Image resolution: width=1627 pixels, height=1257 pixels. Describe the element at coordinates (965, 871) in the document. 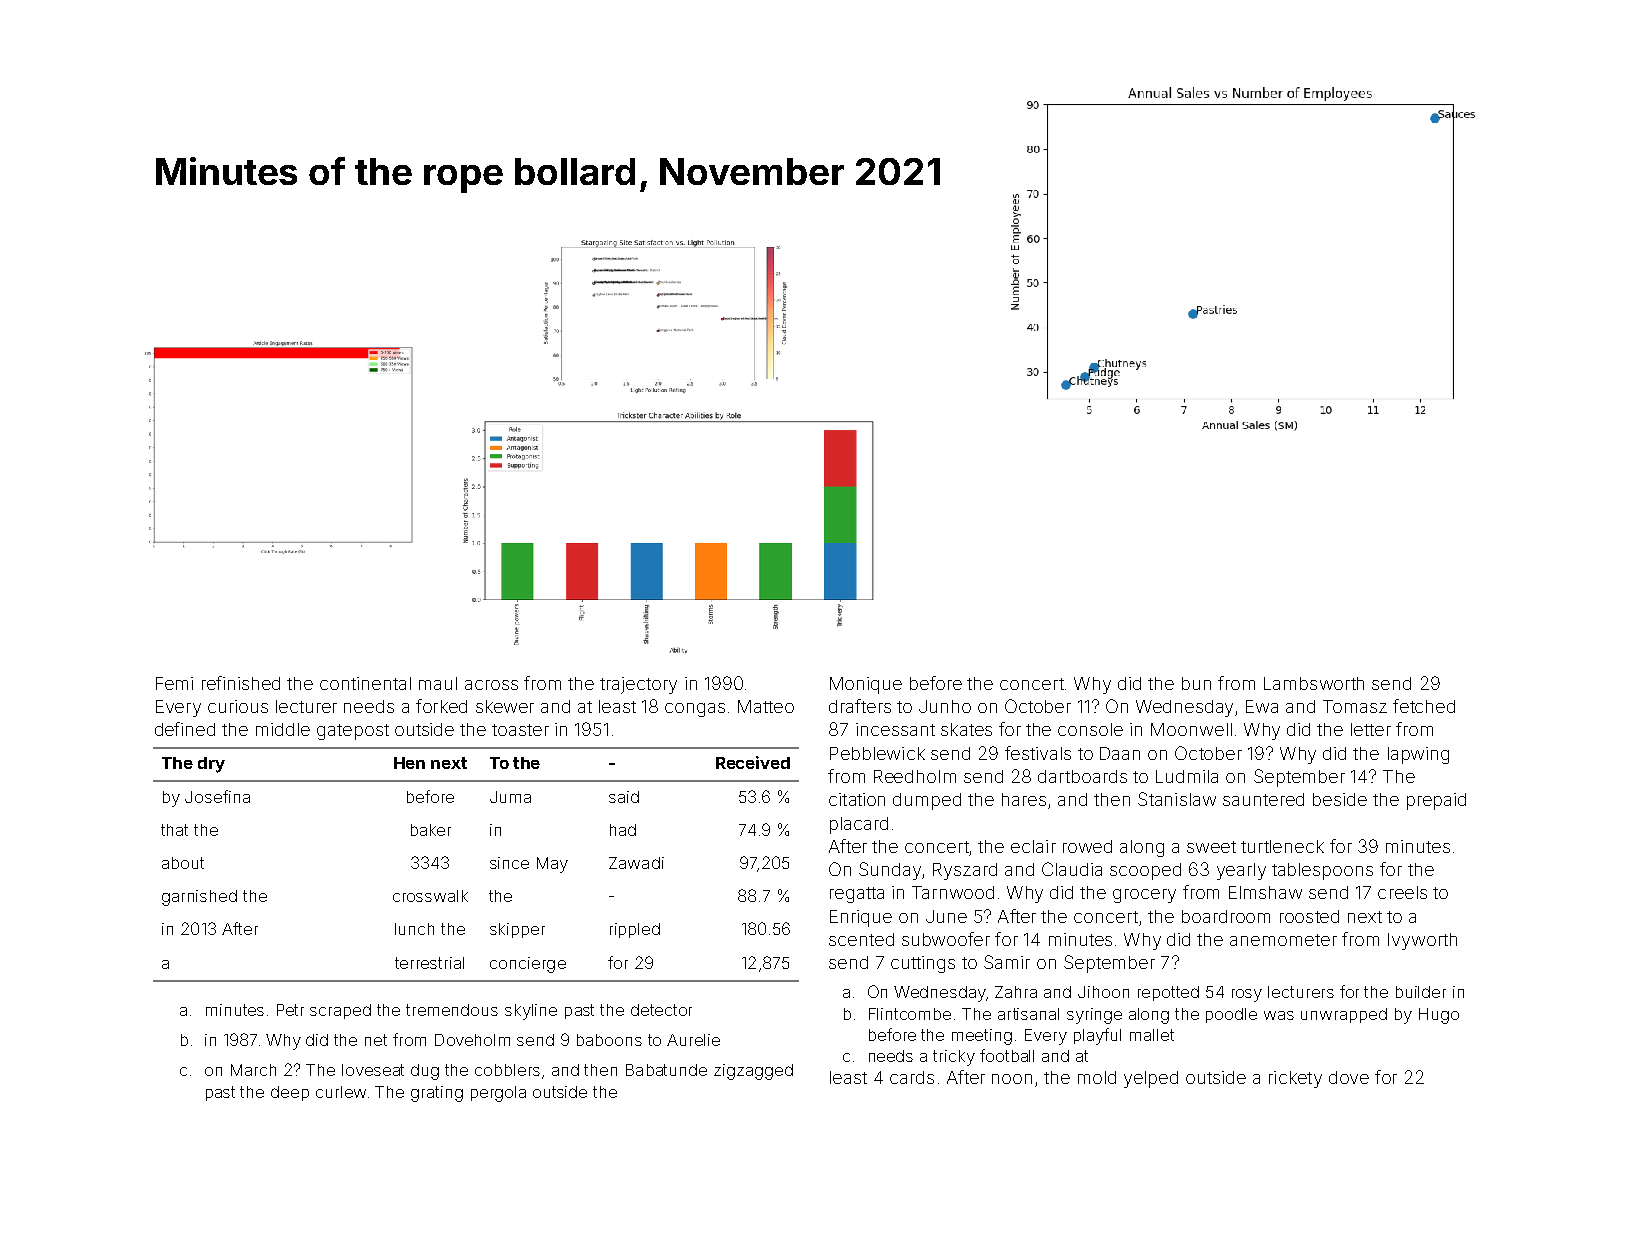

I see `Ryszard` at that location.
